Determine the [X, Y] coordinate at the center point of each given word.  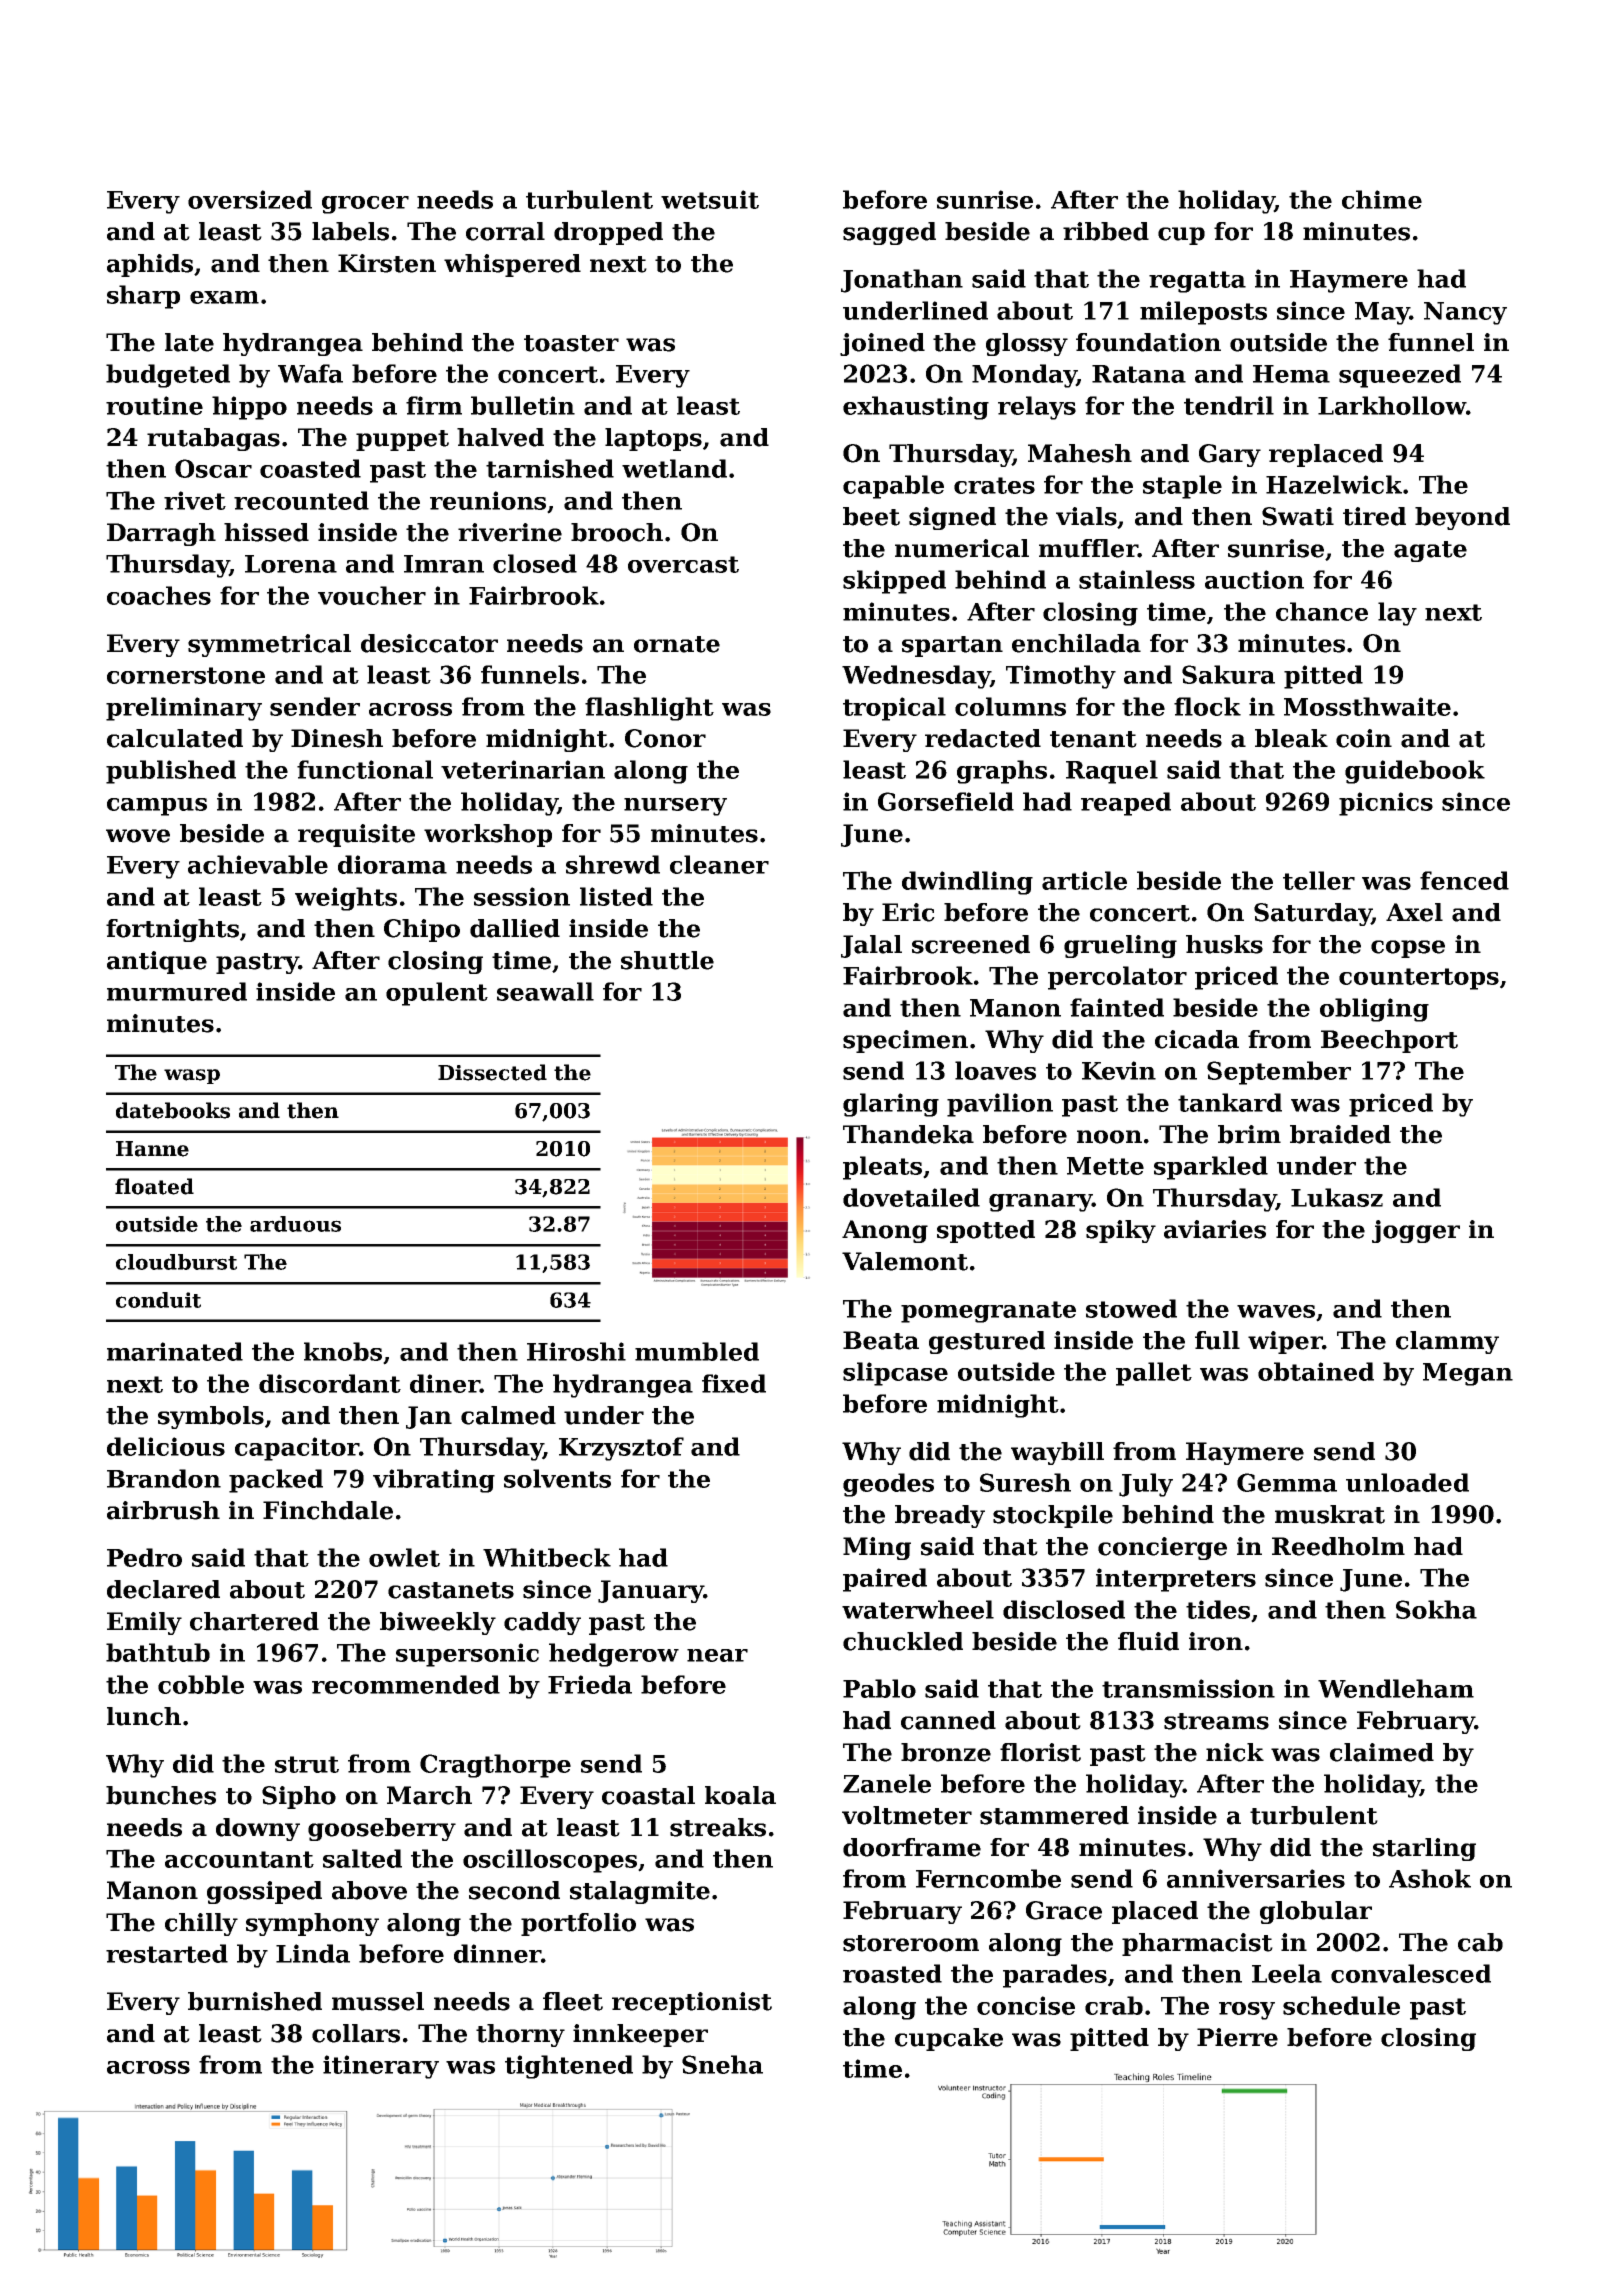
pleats [882, 1168]
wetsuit [710, 199]
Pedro [144, 1557]
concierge [1162, 1548]
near [717, 1655]
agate [1430, 551]
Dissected [492, 1072]
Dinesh [337, 738]
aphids [150, 265]
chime [1382, 199]
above [369, 1890]
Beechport [1389, 1041]
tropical [894, 709]
